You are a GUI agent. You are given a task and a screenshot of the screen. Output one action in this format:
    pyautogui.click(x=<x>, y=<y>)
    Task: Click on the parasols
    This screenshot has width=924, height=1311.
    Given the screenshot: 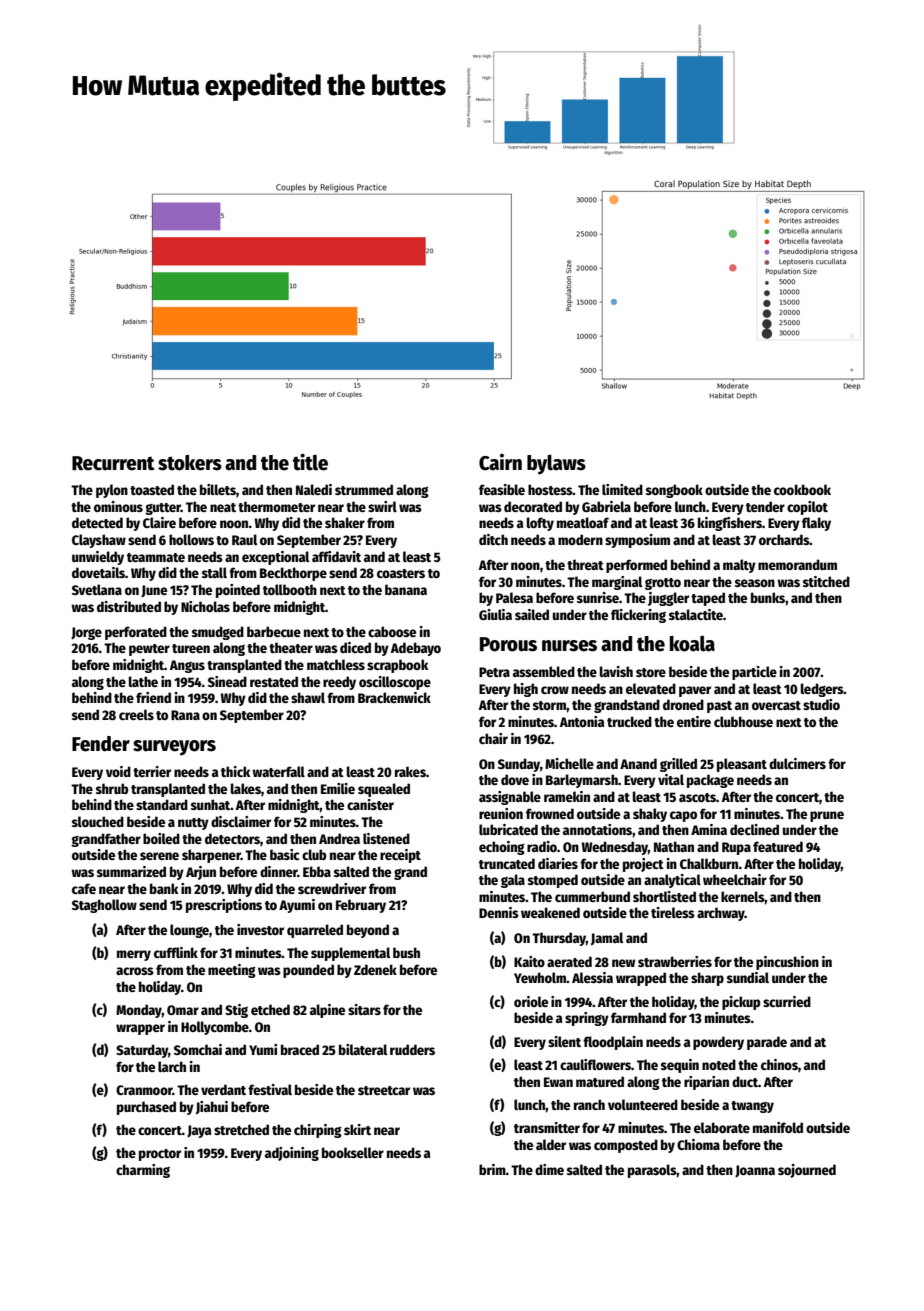 What is the action you would take?
    pyautogui.click(x=652, y=1171)
